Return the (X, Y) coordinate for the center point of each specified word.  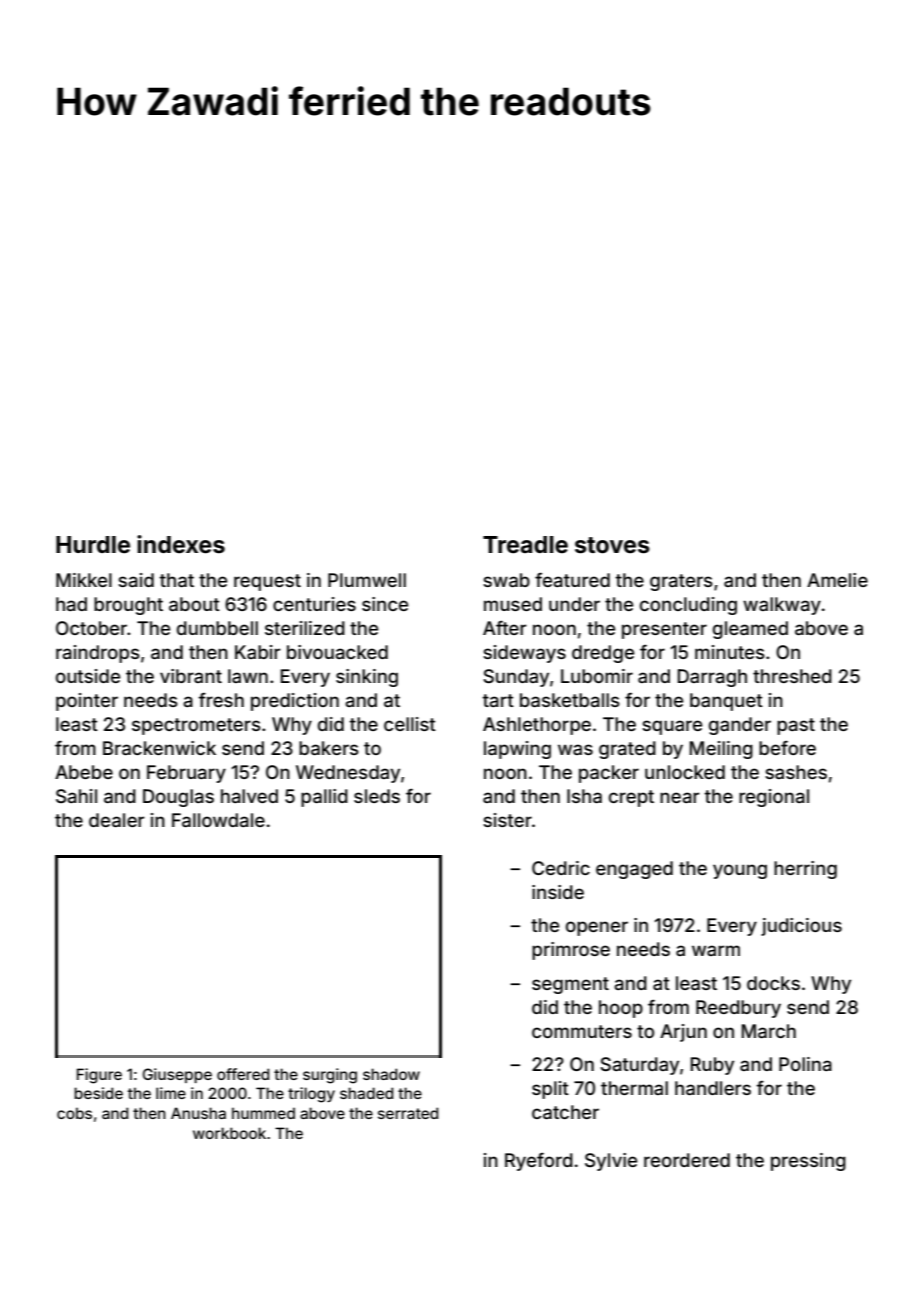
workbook (229, 1133)
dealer (117, 820)
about (194, 604)
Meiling (721, 750)
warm (716, 950)
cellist (410, 724)
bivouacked (337, 652)
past (796, 726)
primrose (571, 951)
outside (88, 676)
